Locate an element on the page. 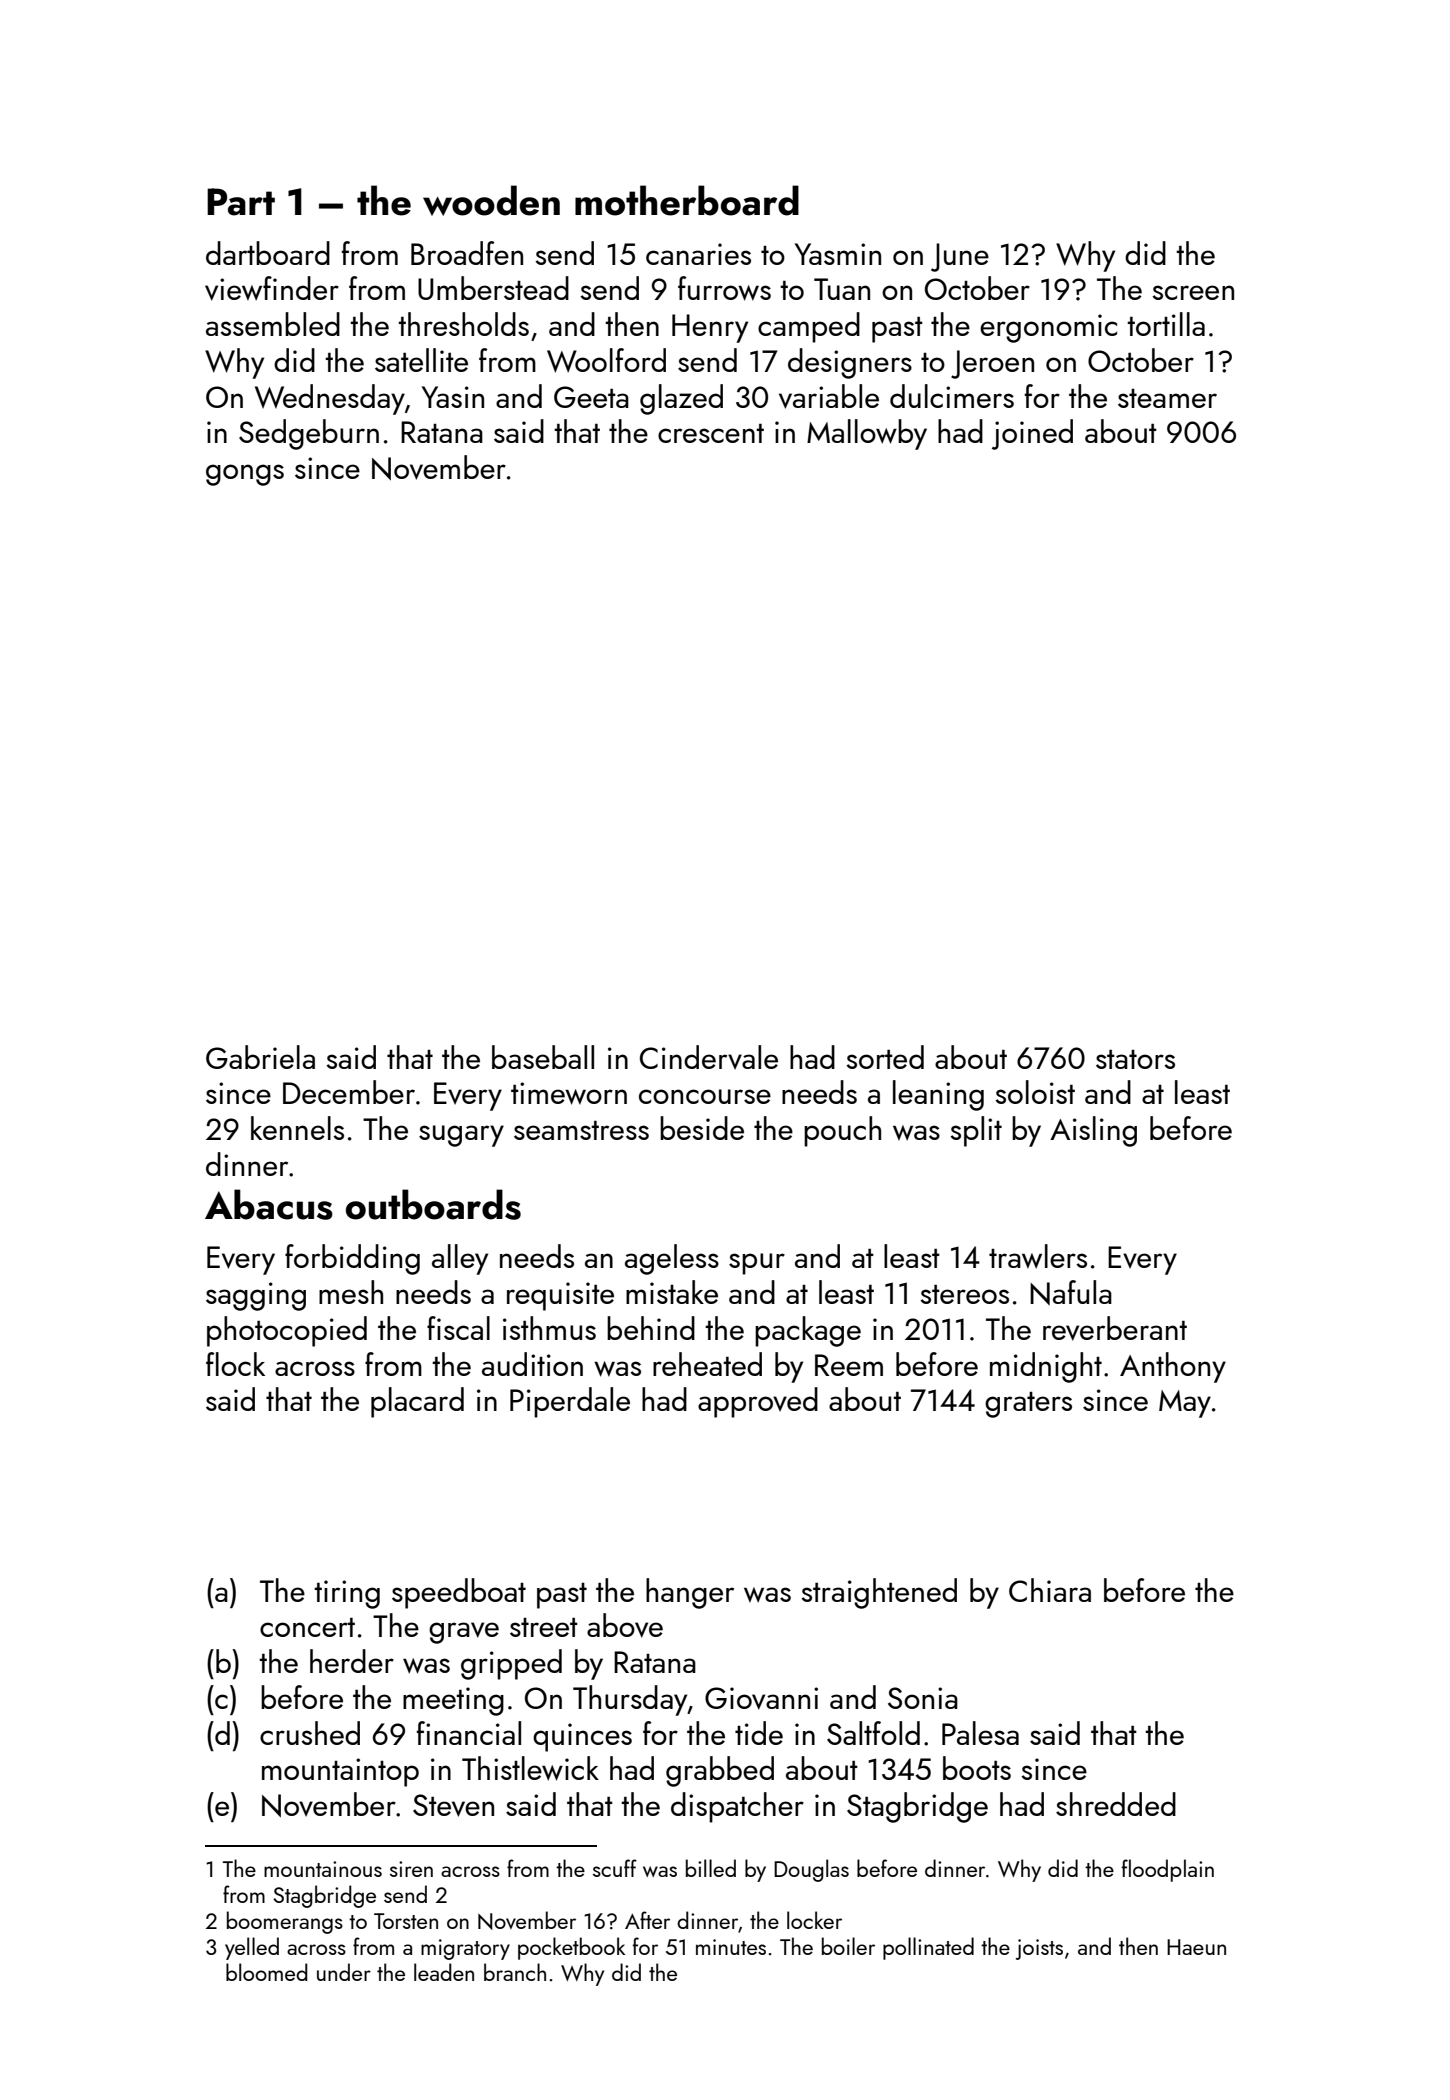 Image resolution: width=1450 pixels, height=2100 pixels. Part is located at coordinates (241, 202).
